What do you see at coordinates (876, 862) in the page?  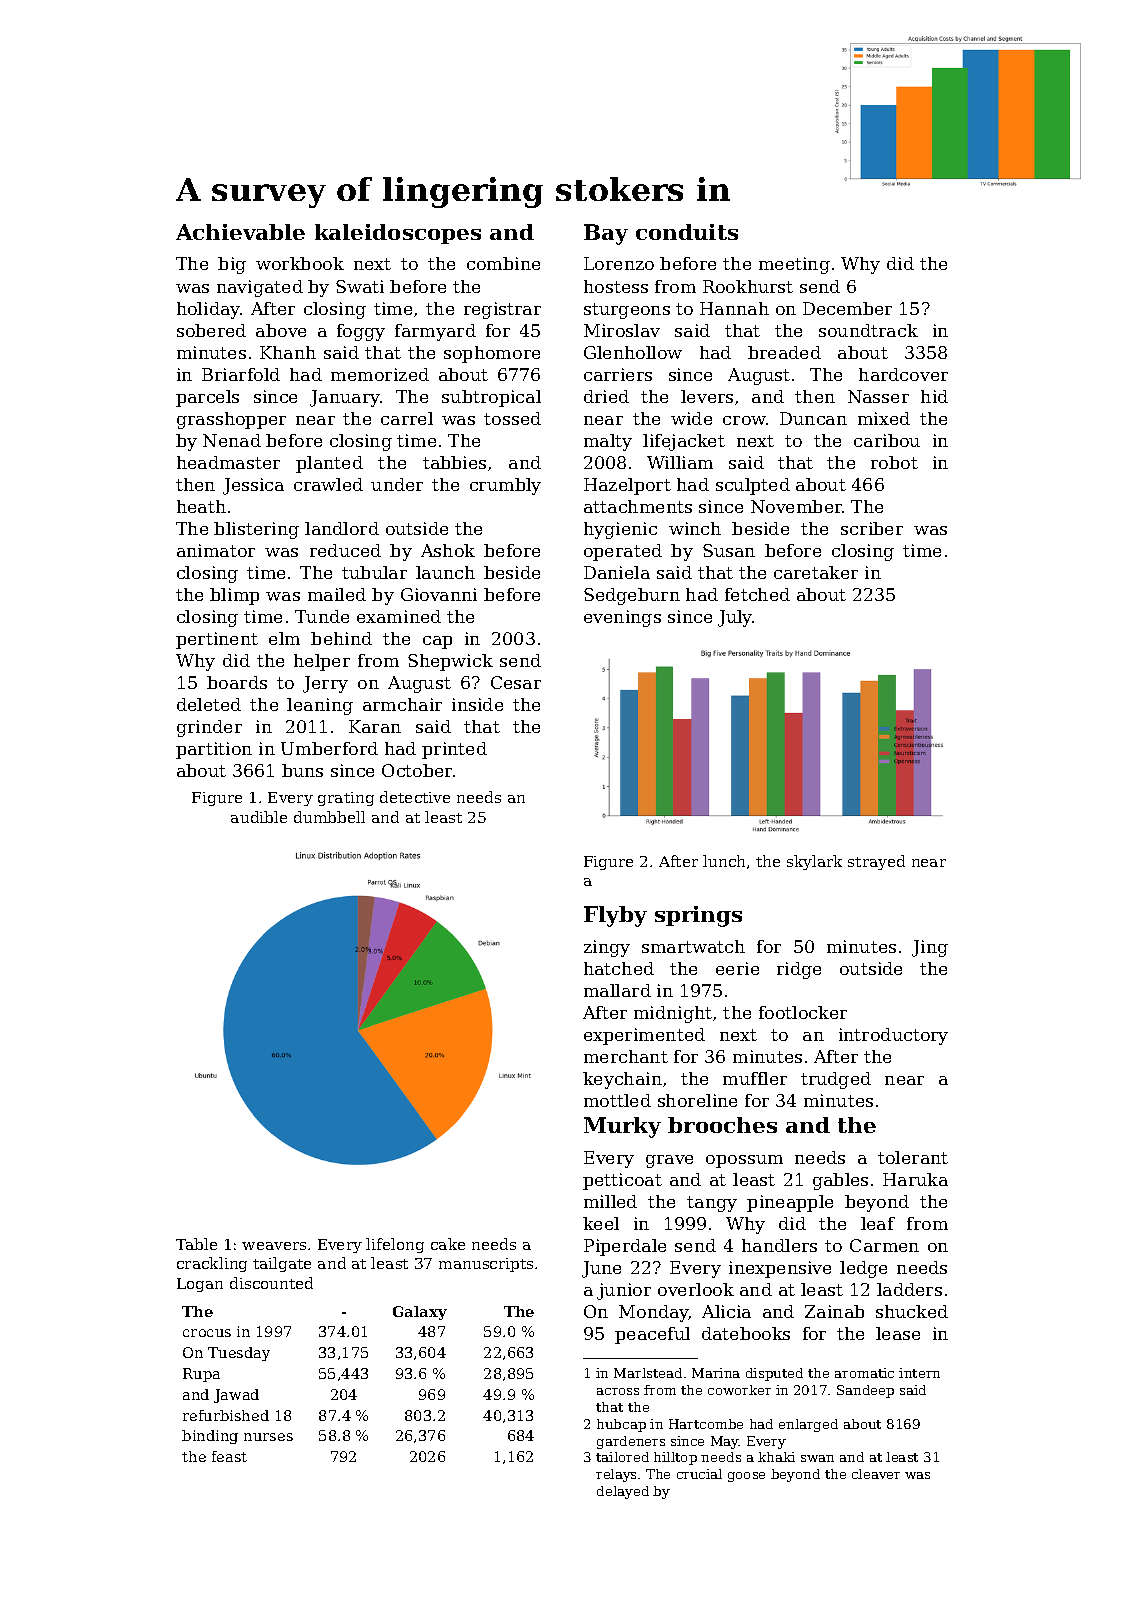 I see `strayed` at bounding box center [876, 862].
